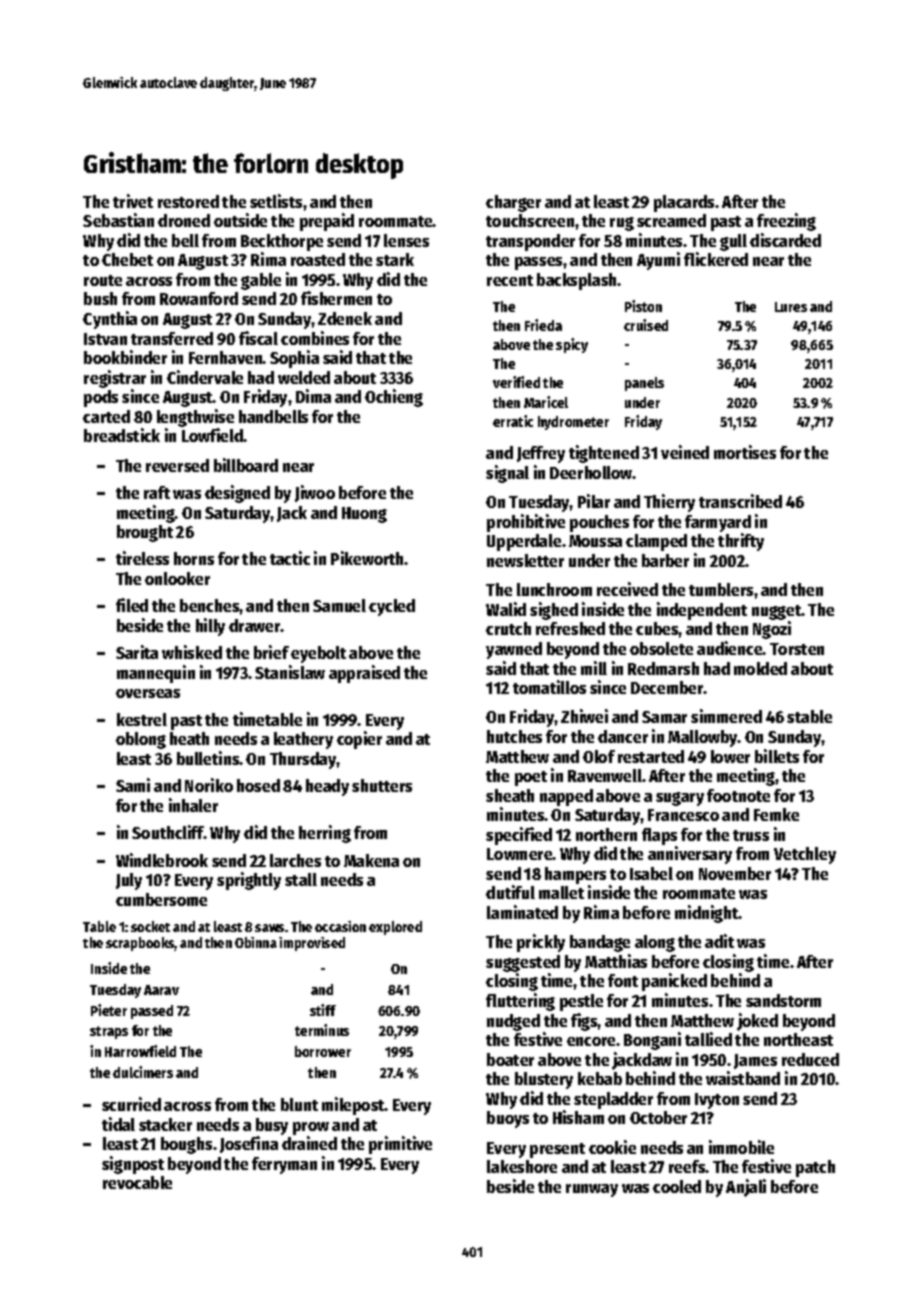 The height and width of the document is (1314, 924). Describe the element at coordinates (276, 201) in the document. I see `setlists` at that location.
